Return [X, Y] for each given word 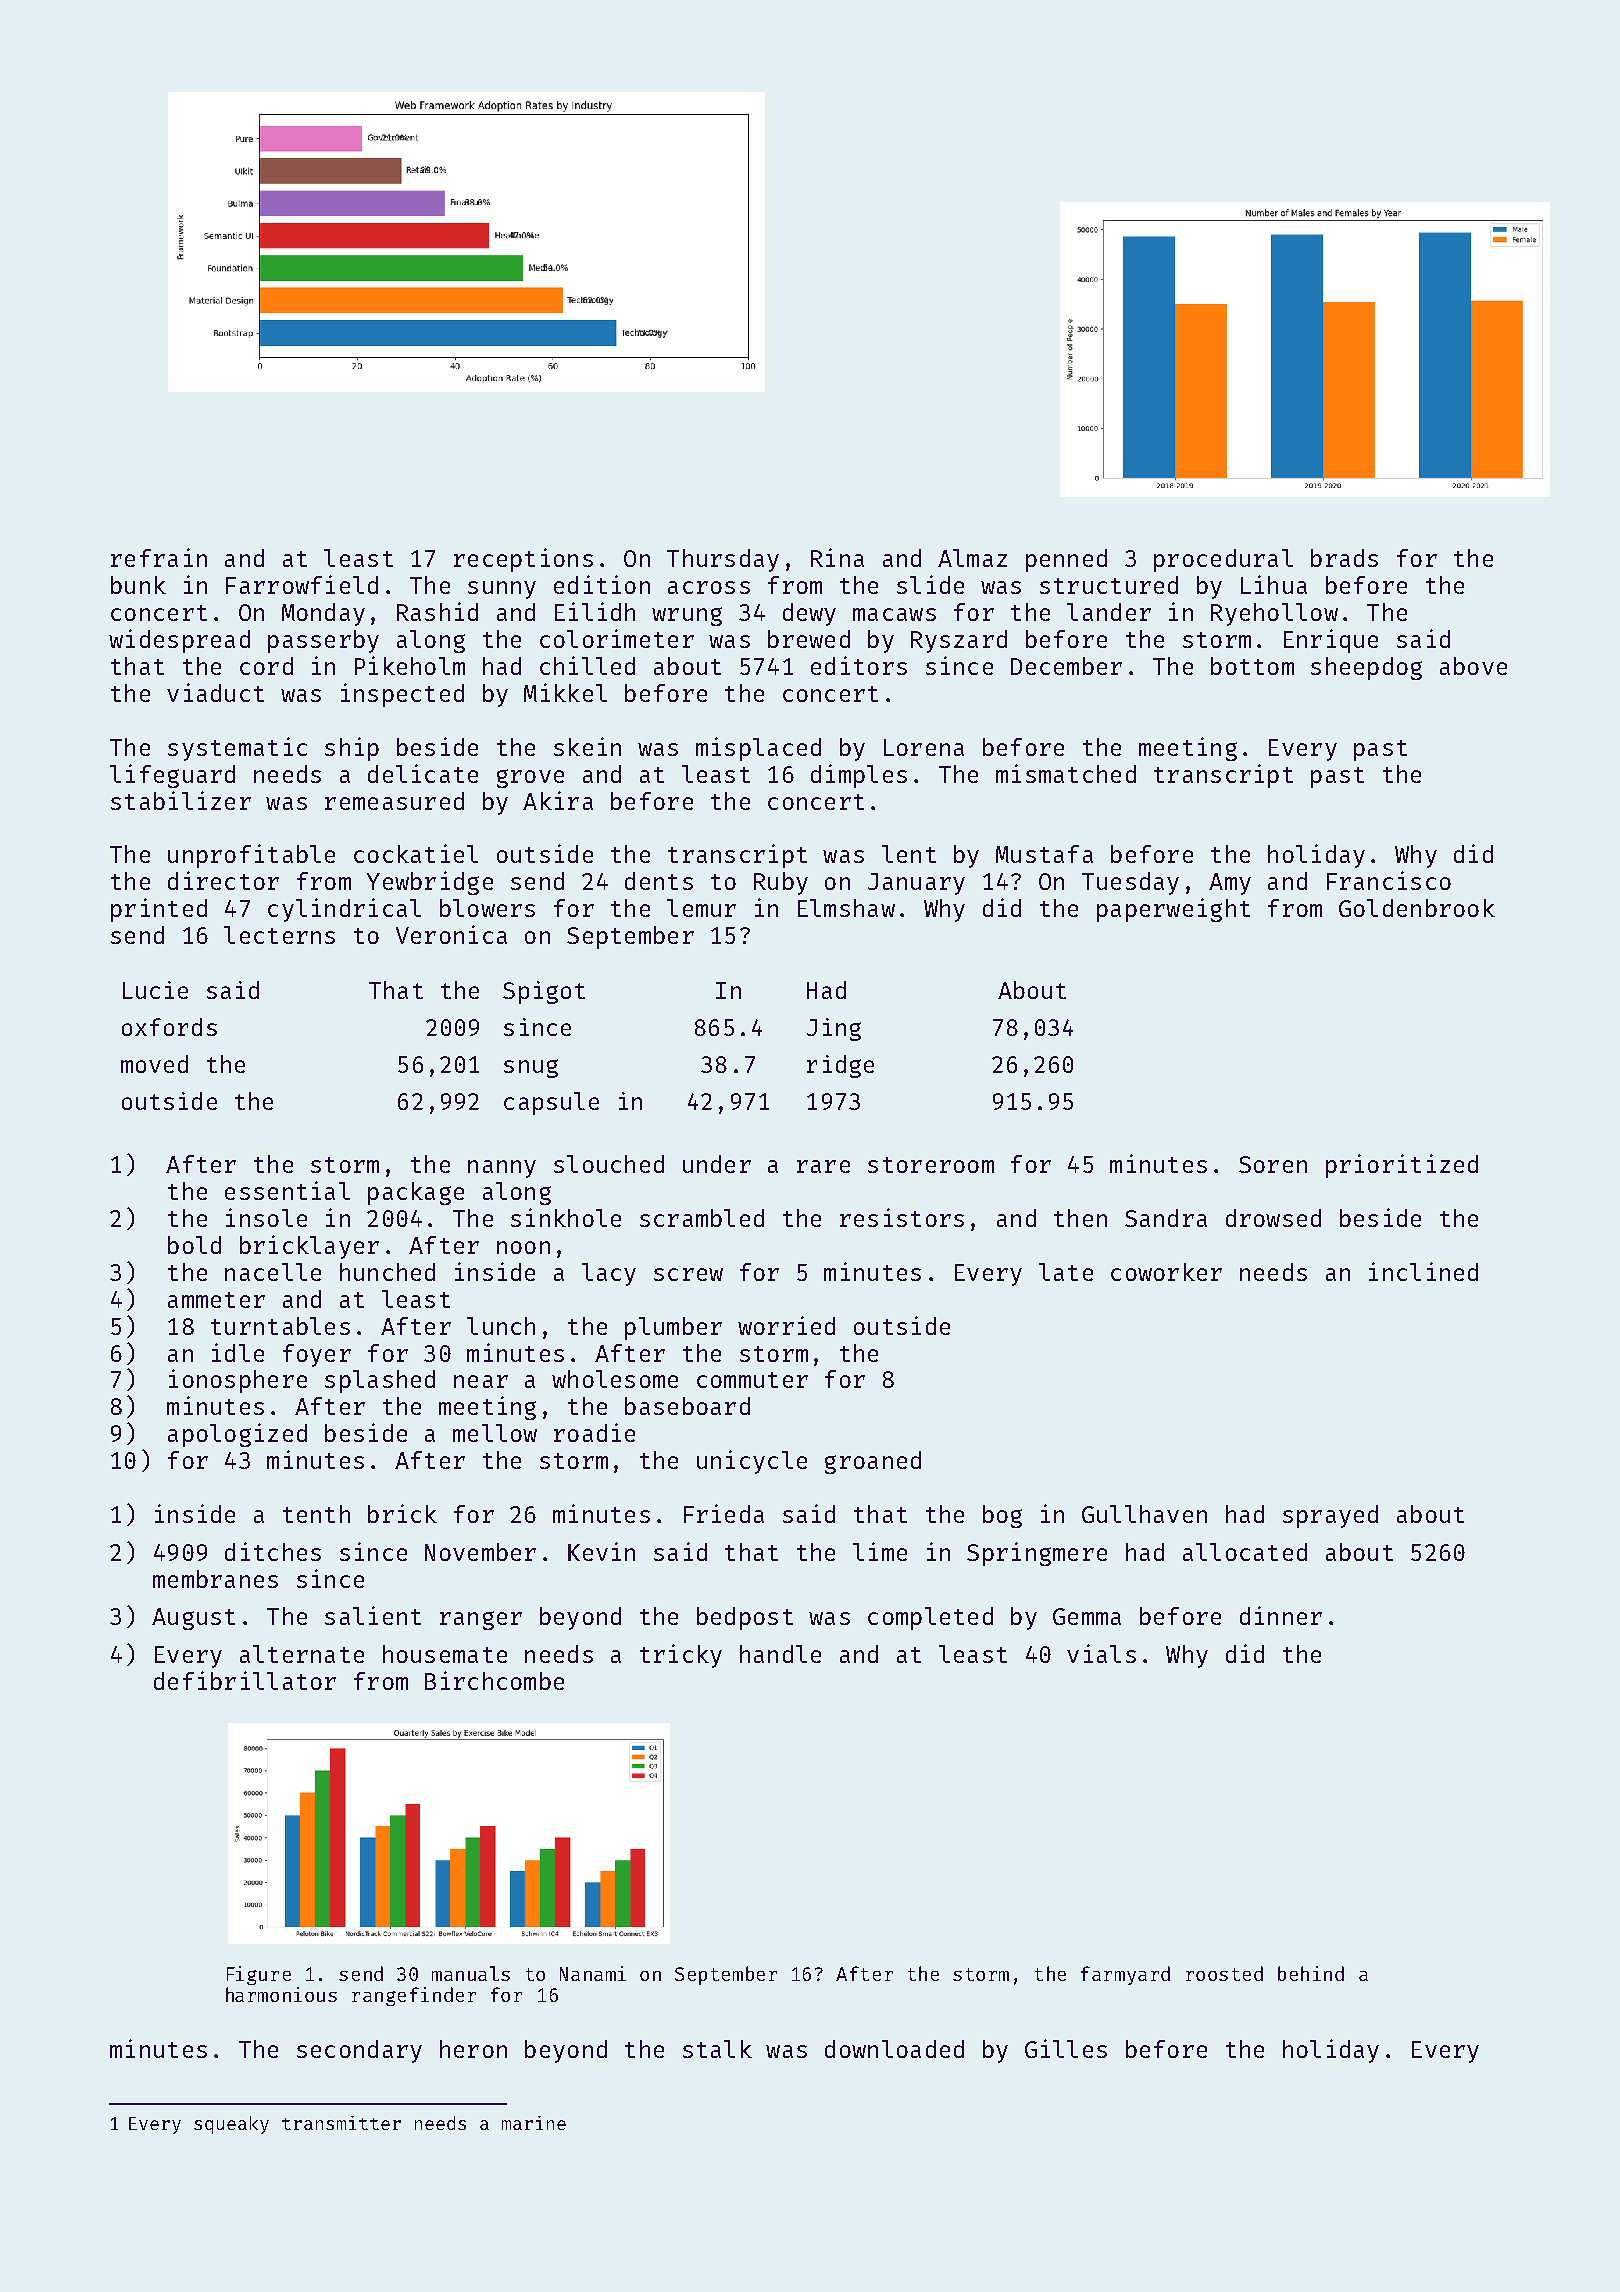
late [1066, 1272]
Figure [259, 1975]
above [1473, 666]
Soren [1273, 1164]
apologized [237, 1435]
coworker [1166, 1272]
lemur [701, 908]
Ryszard [959, 641]
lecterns [279, 935]
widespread [179, 641]
